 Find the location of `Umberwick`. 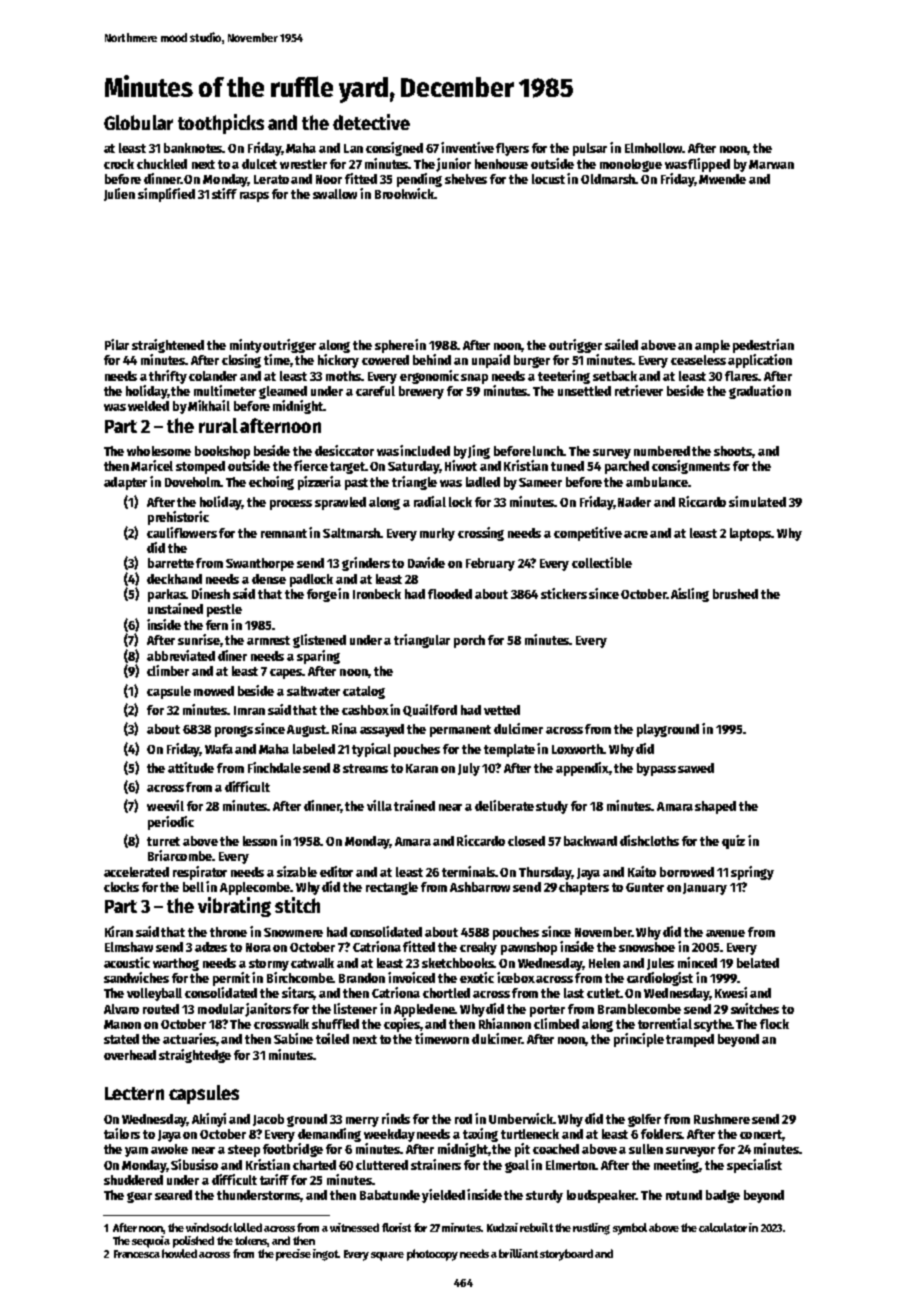

Umberwick is located at coordinates (521, 1118).
